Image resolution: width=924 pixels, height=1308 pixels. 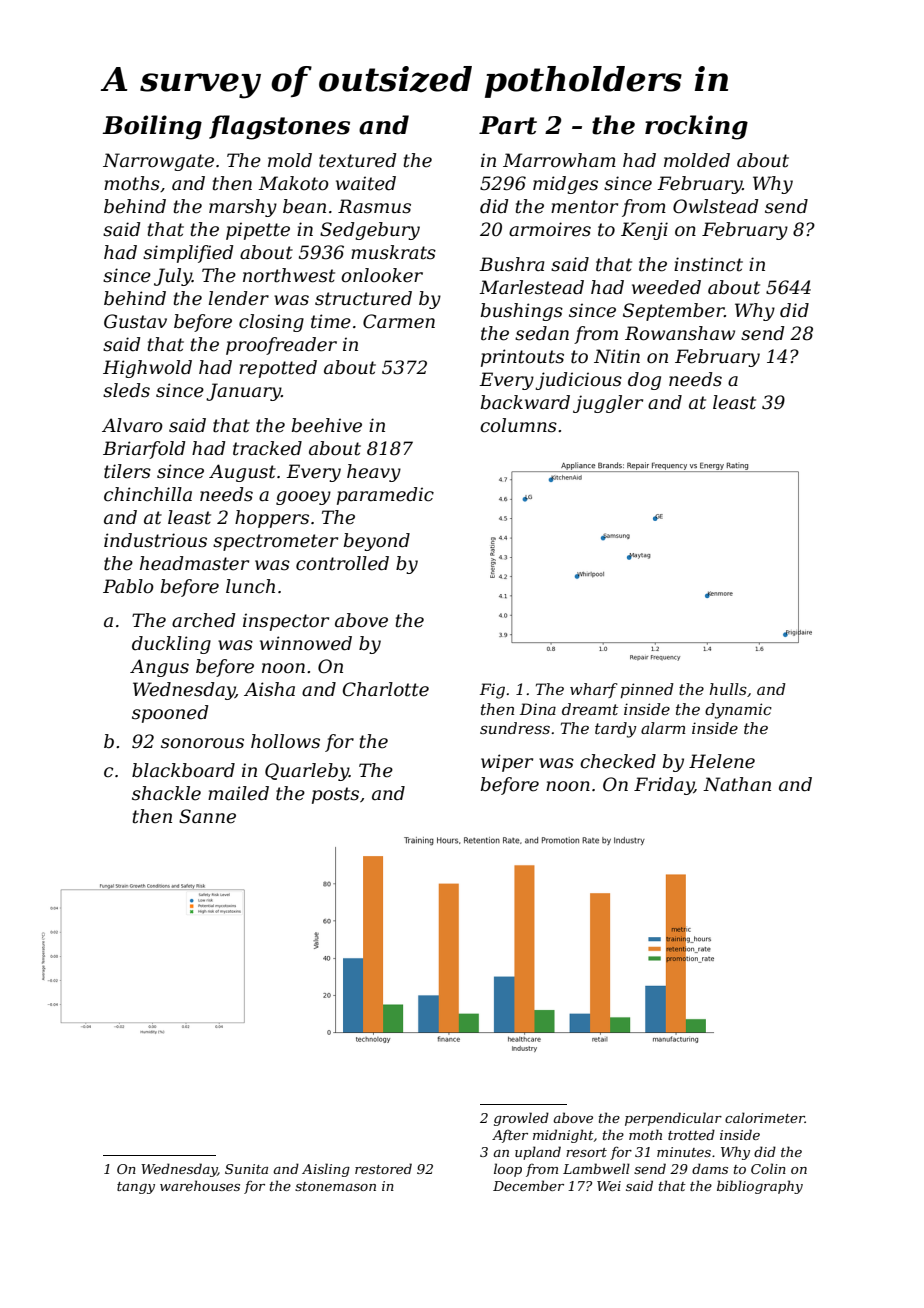 I want to click on Part, so click(x=508, y=125).
